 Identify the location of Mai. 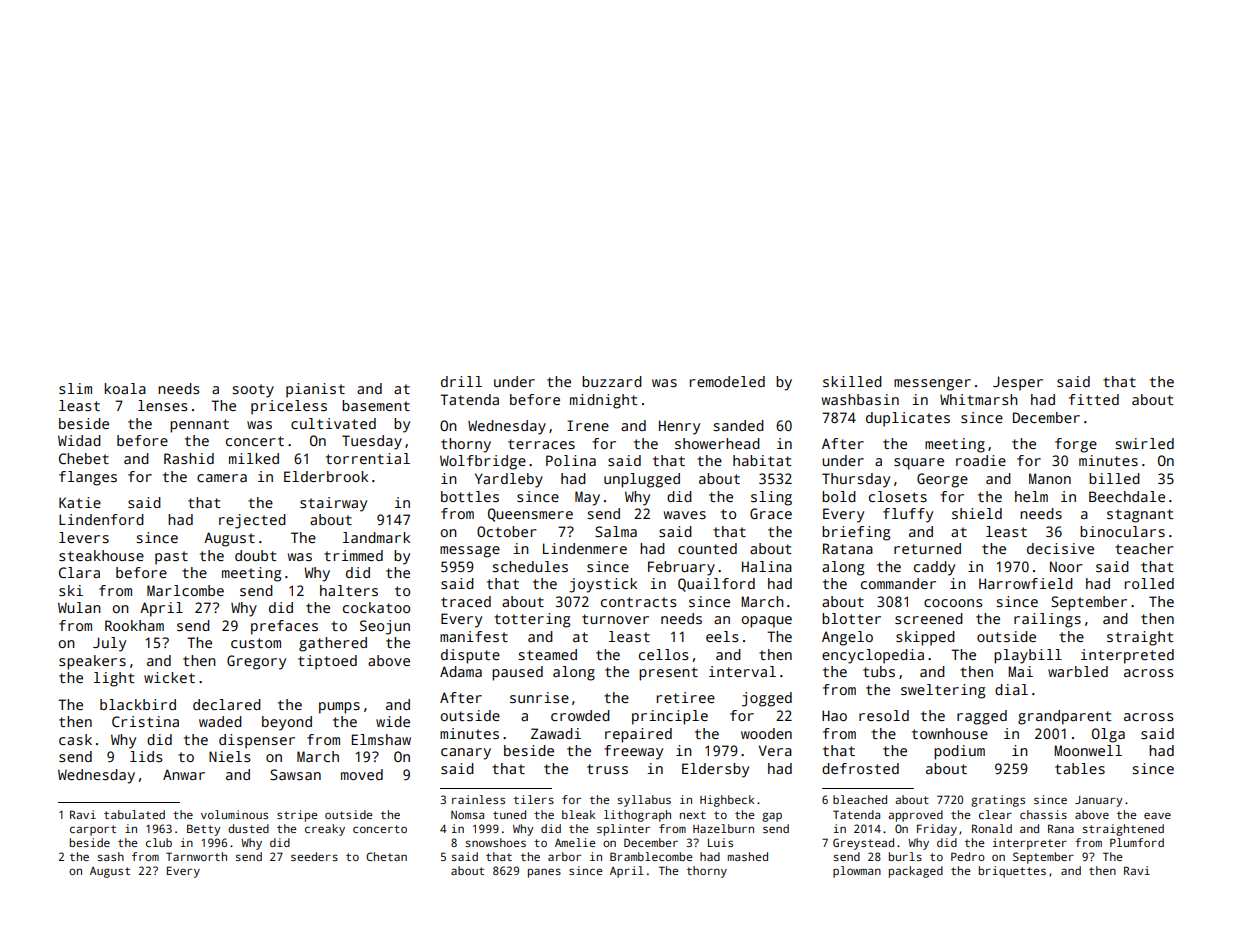
(1020, 671).
